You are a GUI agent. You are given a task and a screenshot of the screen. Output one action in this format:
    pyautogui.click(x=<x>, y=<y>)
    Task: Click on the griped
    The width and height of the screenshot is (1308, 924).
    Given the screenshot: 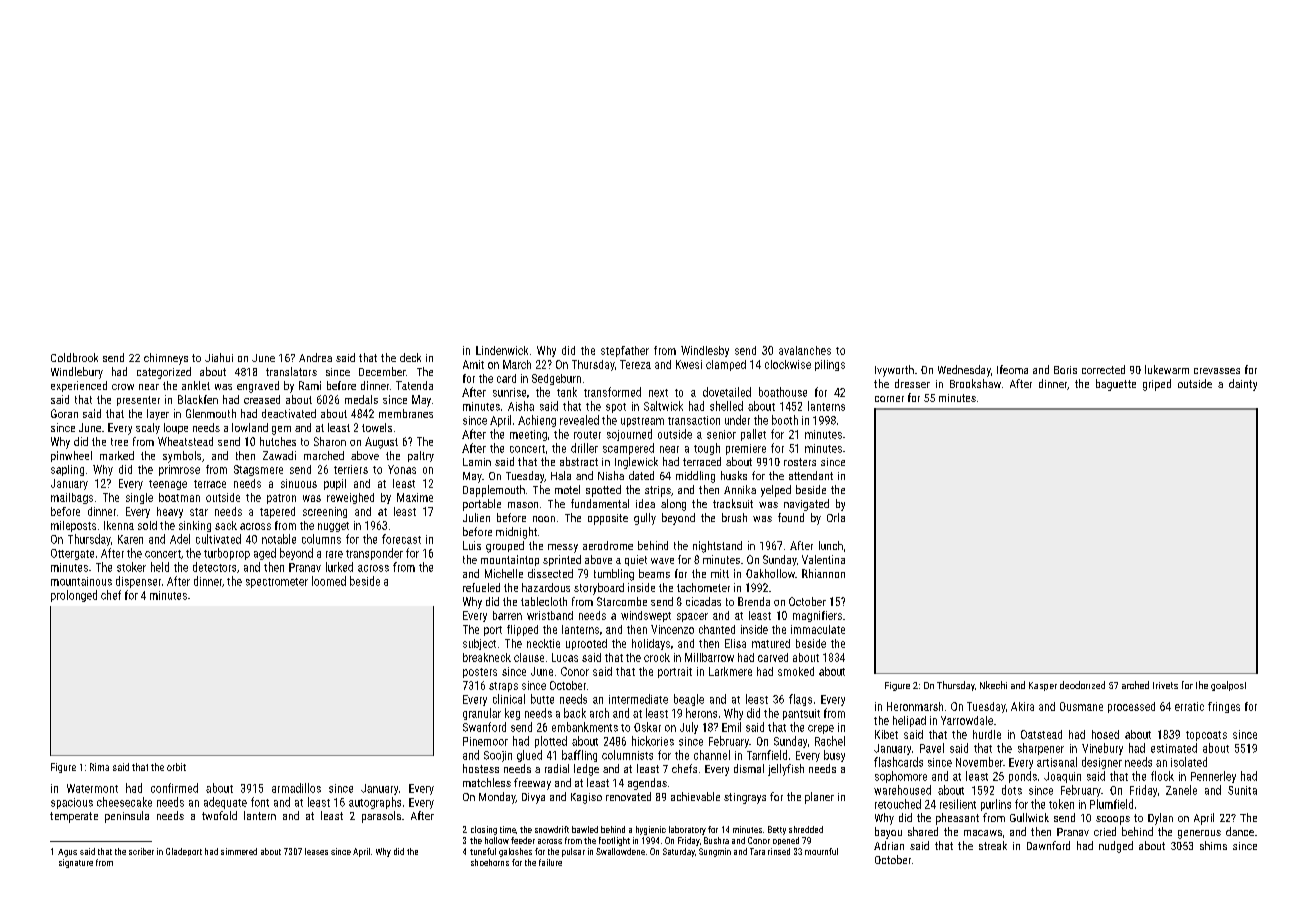 What is the action you would take?
    pyautogui.click(x=1157, y=385)
